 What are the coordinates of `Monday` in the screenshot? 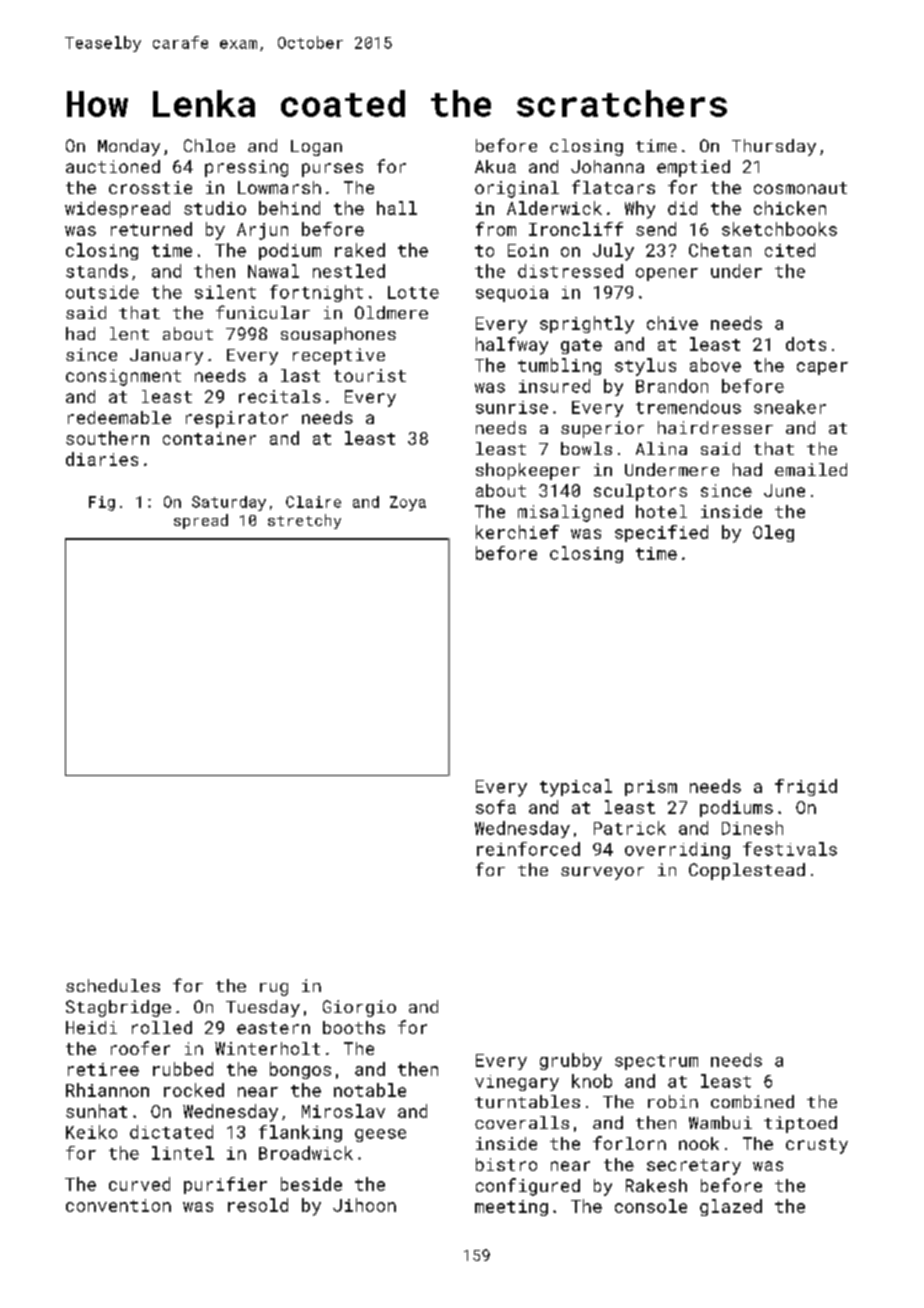 It's located at (129, 147).
